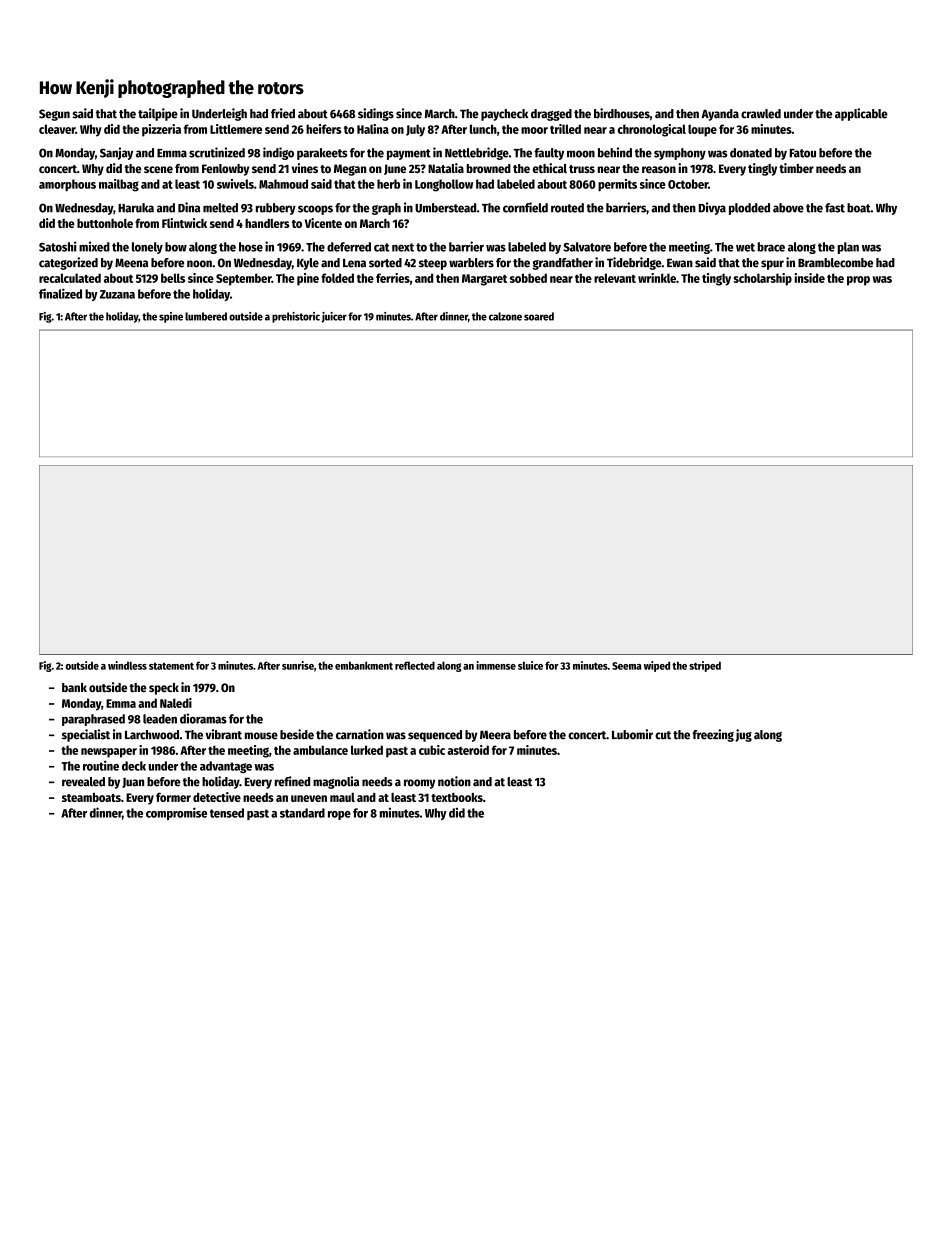  Describe the element at coordinates (283, 113) in the document. I see `fried` at that location.
